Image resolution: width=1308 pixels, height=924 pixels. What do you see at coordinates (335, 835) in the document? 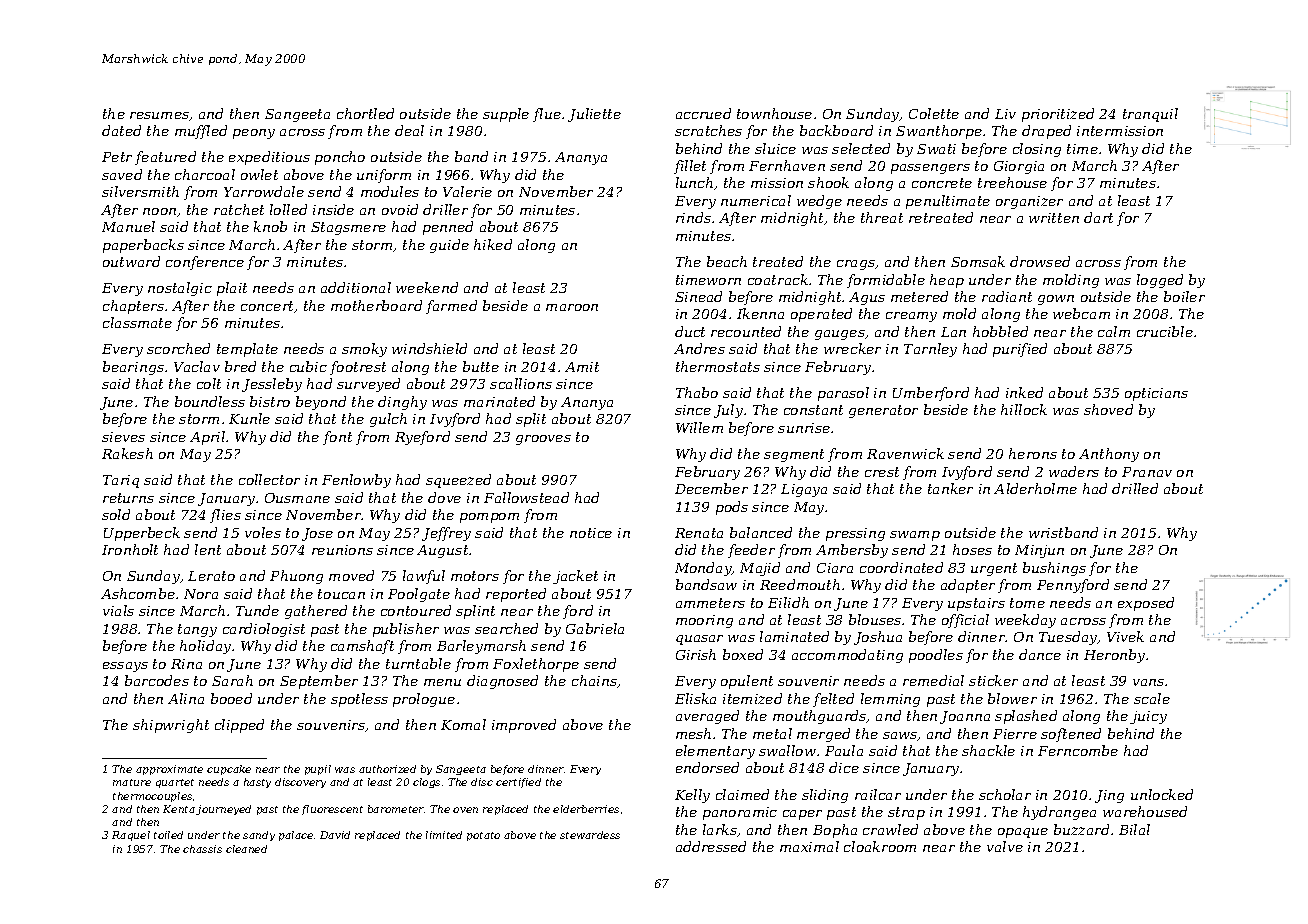
I see `David` at bounding box center [335, 835].
